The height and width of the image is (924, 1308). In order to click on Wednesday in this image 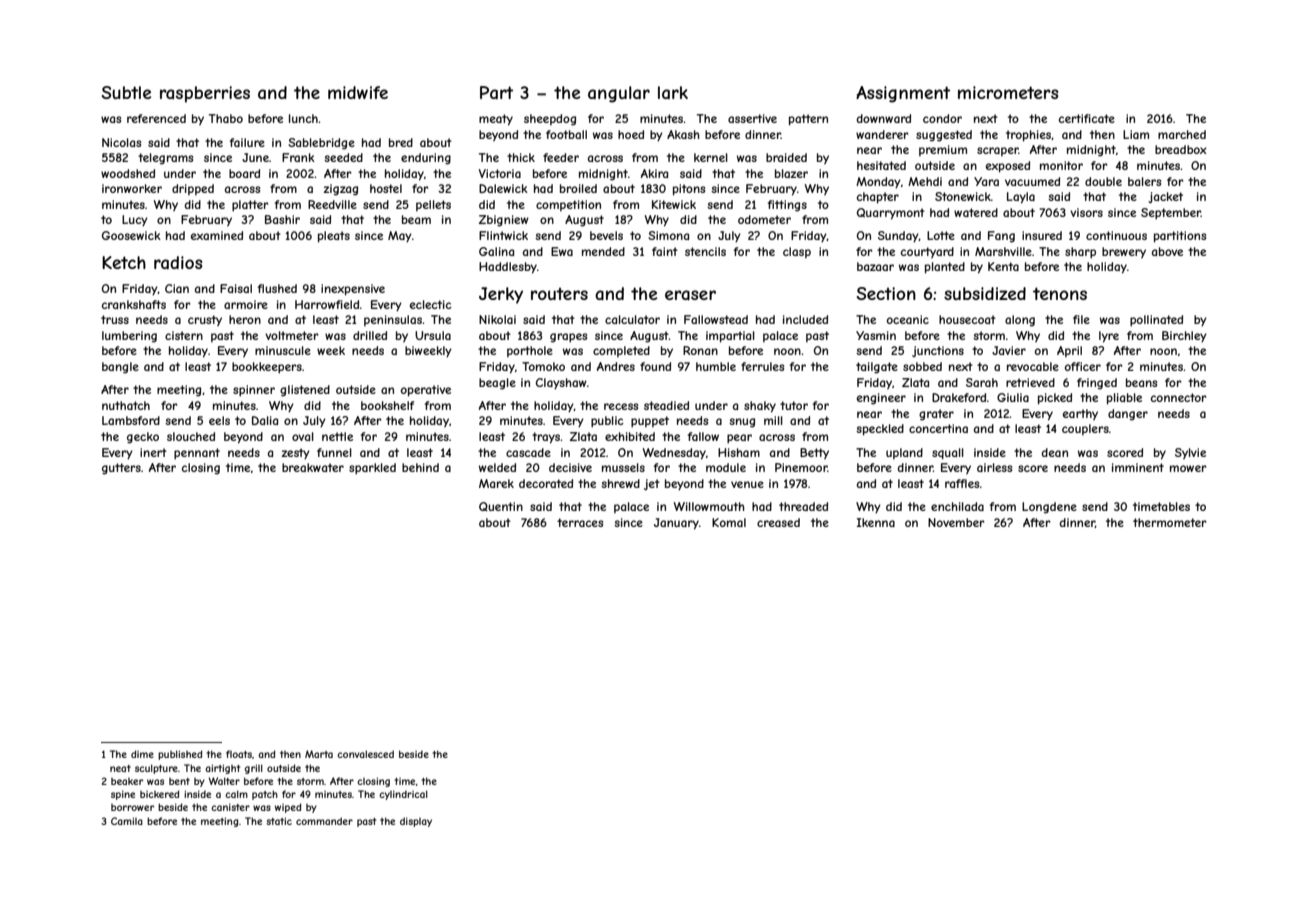, I will do `click(674, 454)`.
